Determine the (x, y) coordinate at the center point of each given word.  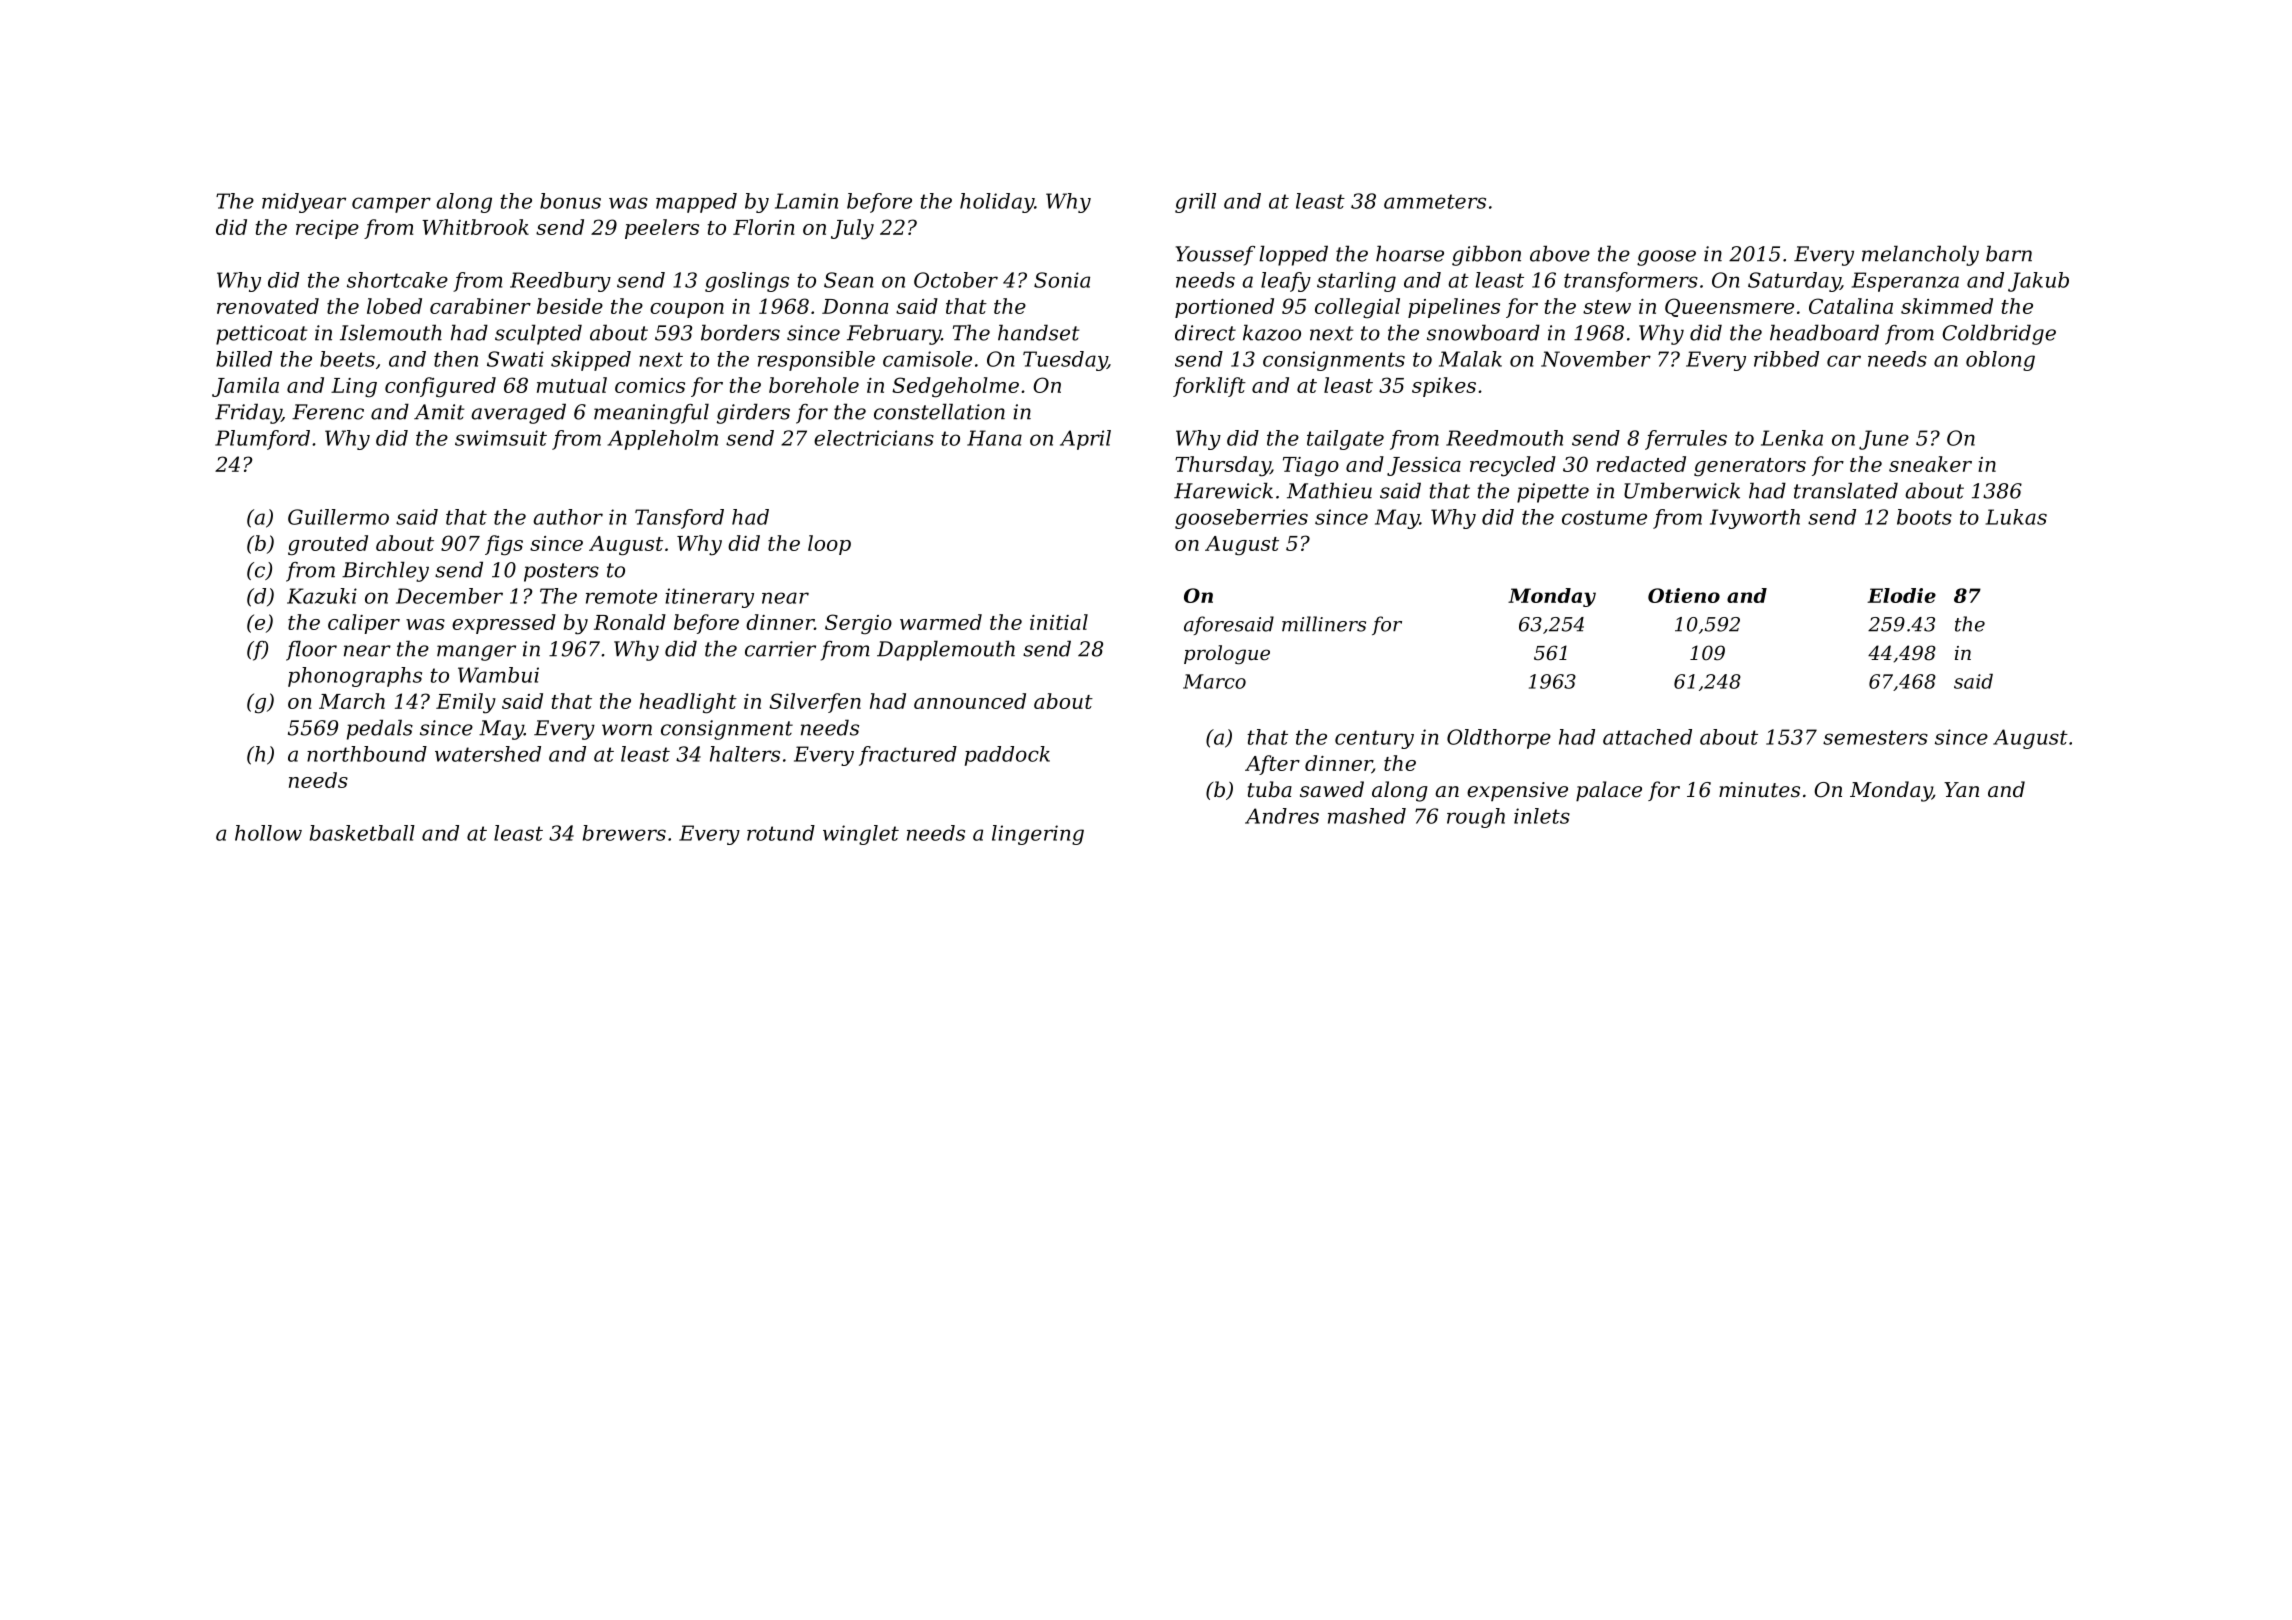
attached (1647, 737)
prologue (1227, 655)
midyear (304, 203)
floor (311, 650)
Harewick (1223, 490)
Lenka (1792, 438)
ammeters (1435, 201)
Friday (248, 413)
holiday (997, 203)
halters (745, 754)
